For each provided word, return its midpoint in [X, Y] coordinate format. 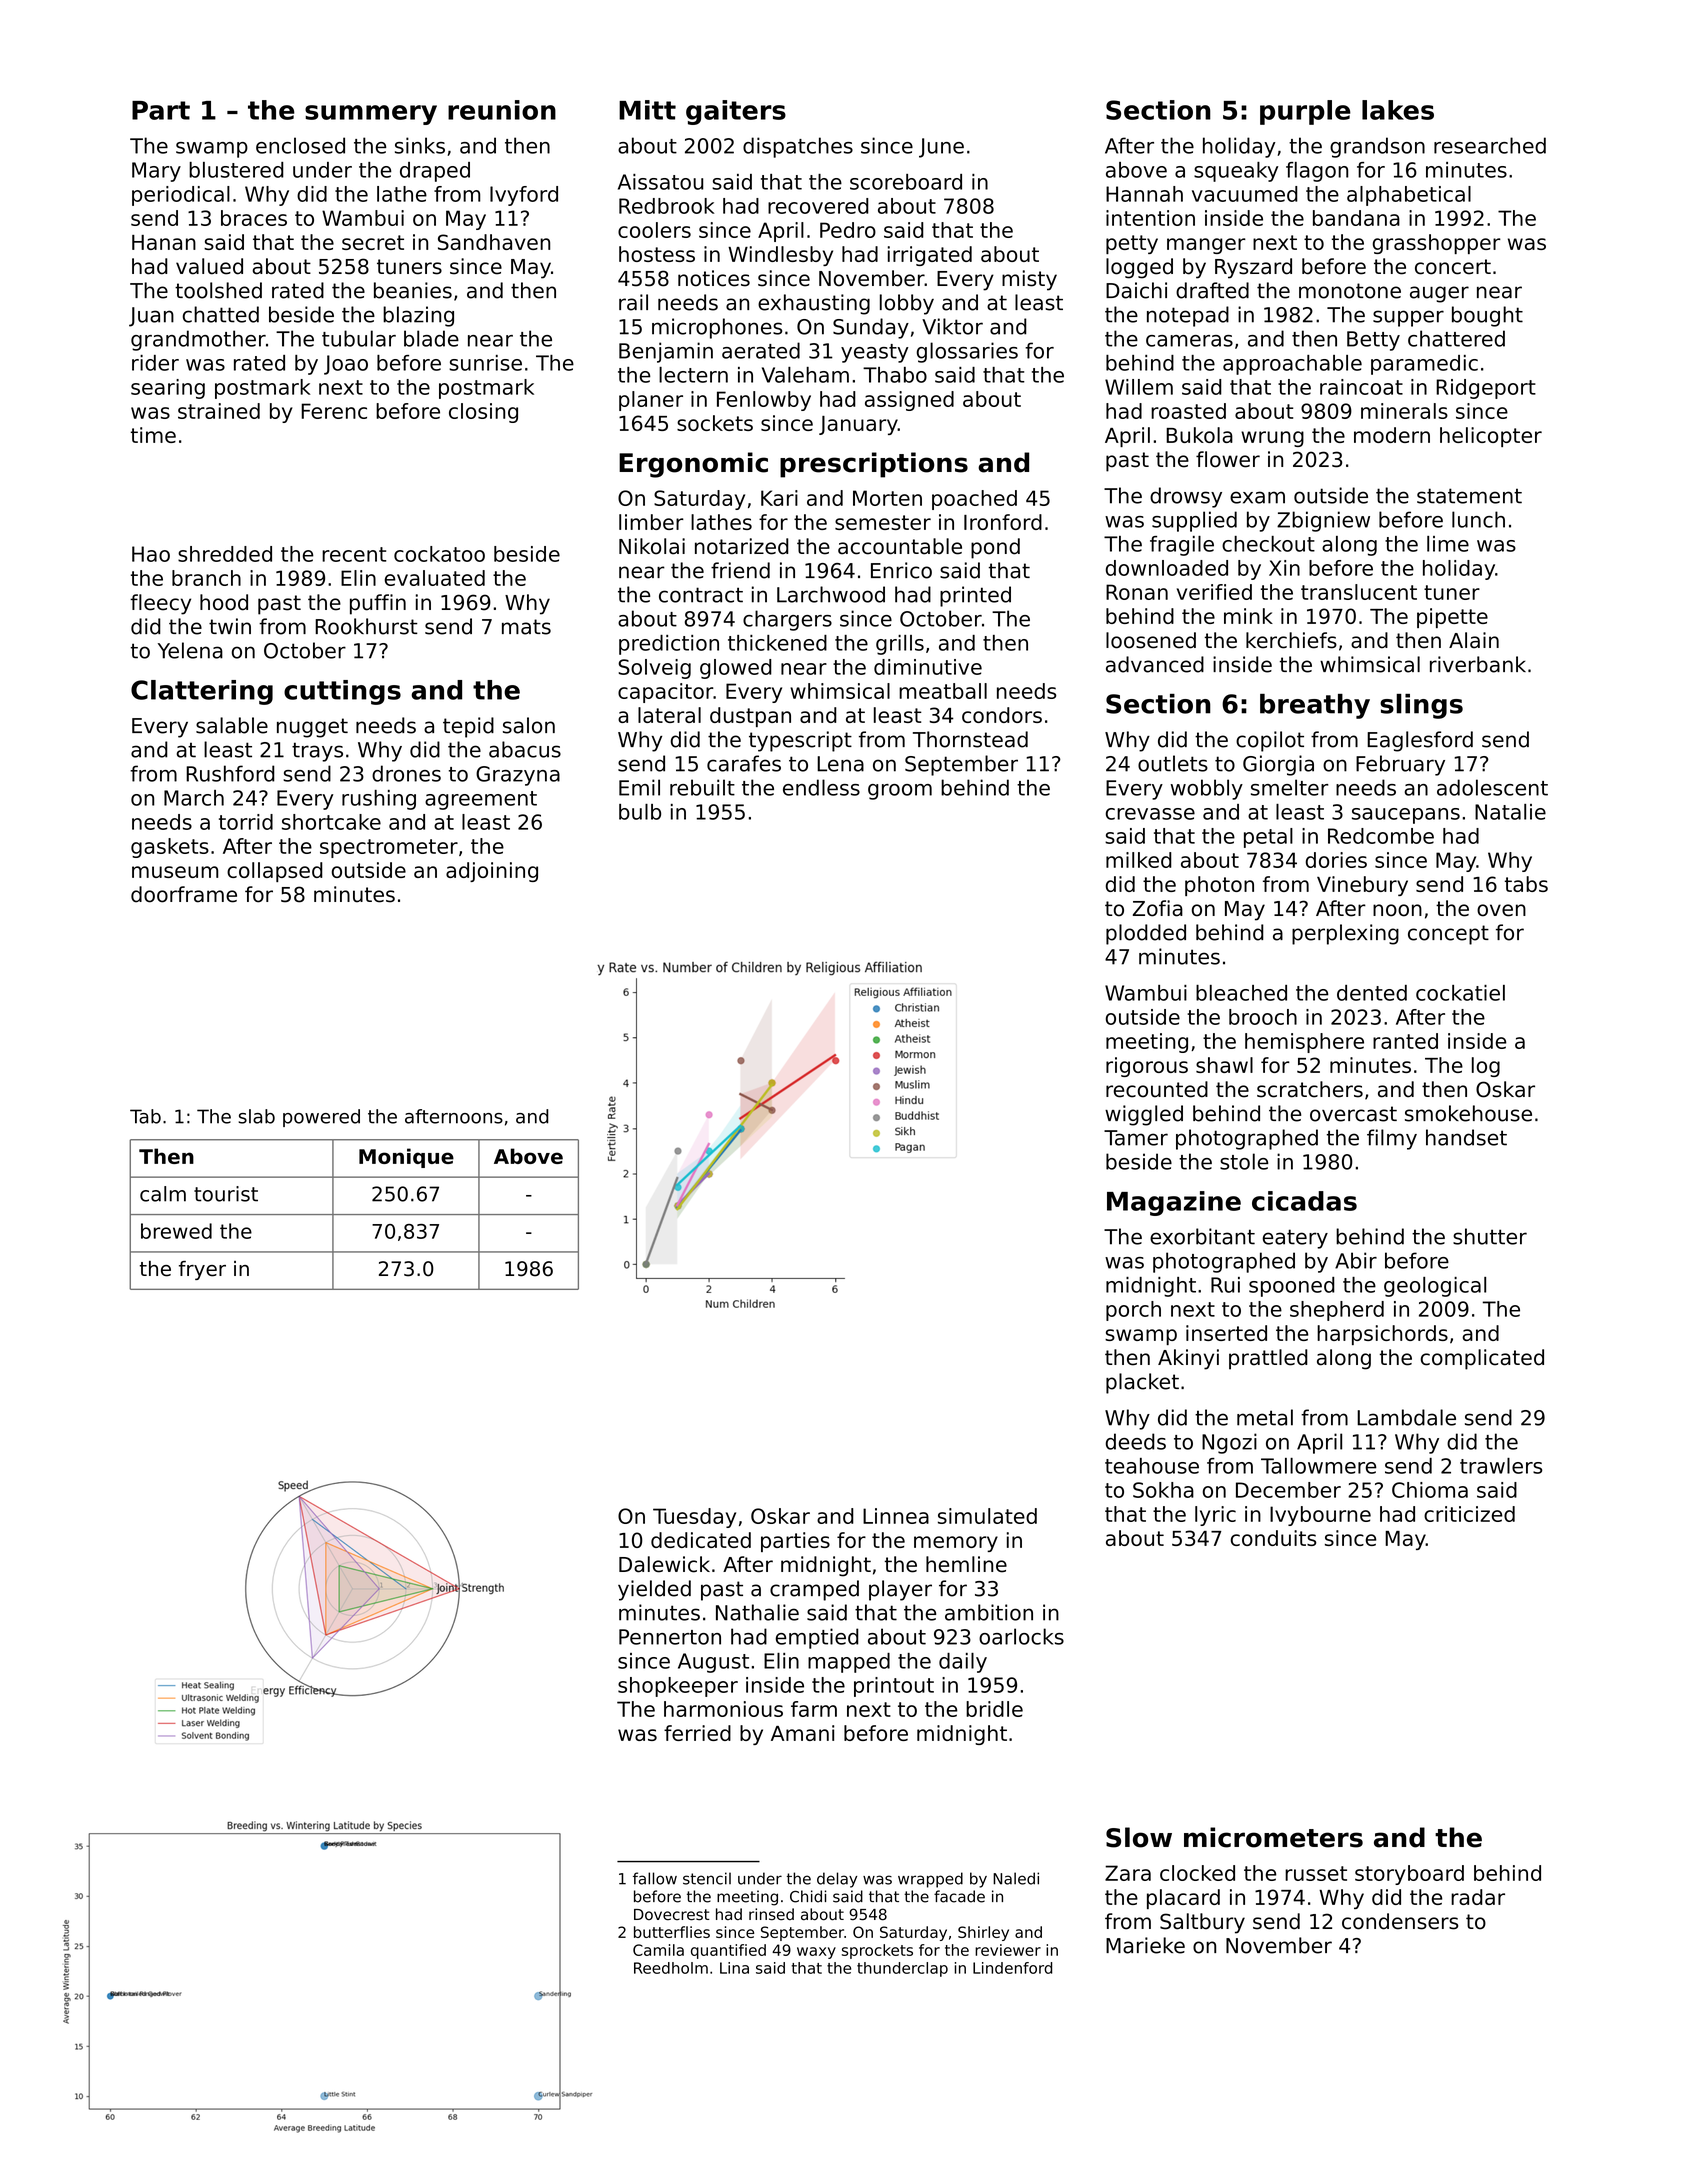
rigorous [1147, 1067]
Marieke [1145, 1945]
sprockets [877, 1951]
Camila [658, 1950]
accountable [900, 546]
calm [163, 1194]
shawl [1224, 1065]
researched [1490, 145]
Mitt [647, 110]
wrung [1272, 439]
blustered [236, 170]
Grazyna [518, 776]
